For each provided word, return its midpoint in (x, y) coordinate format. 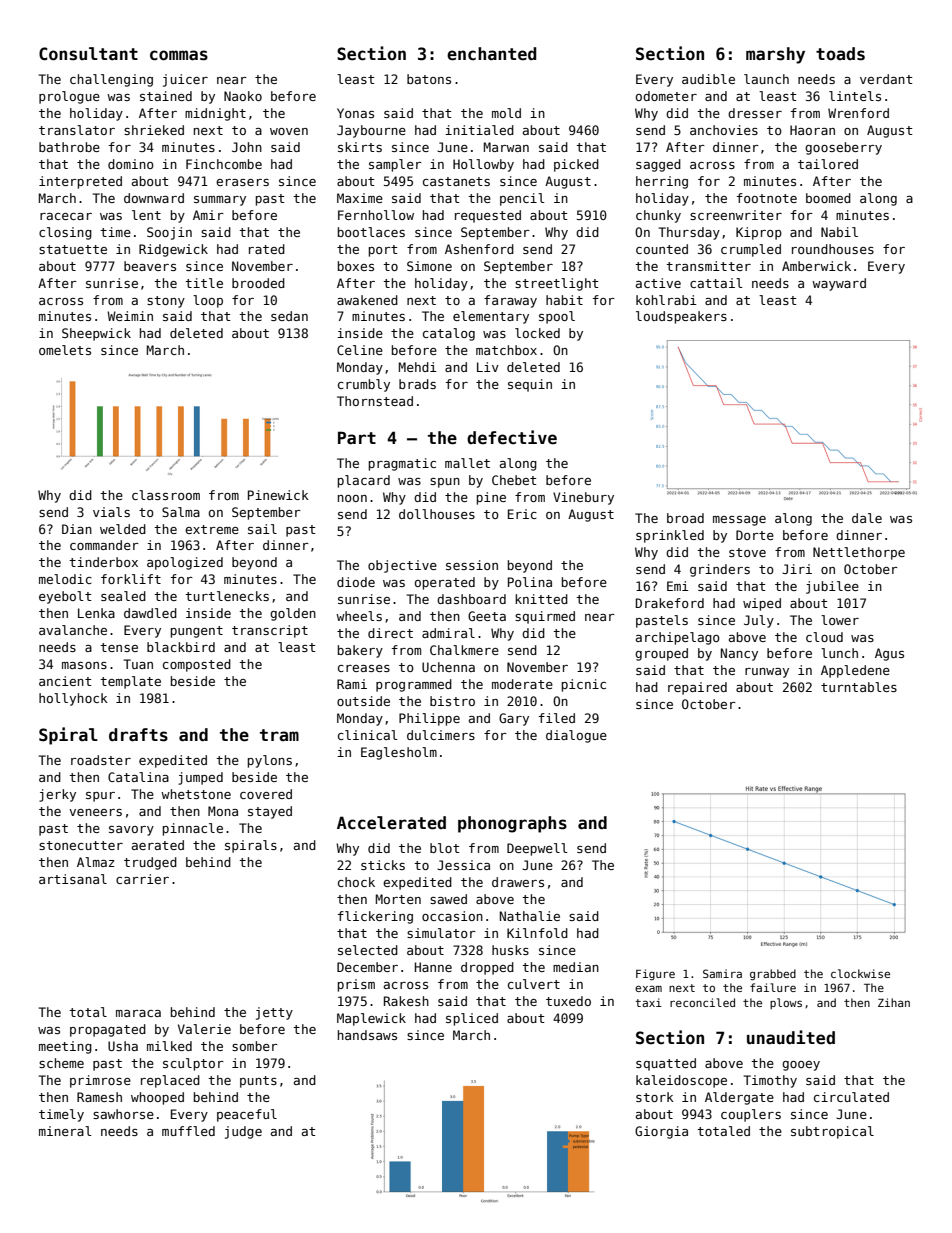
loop (208, 301)
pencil (522, 199)
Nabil (839, 232)
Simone (429, 266)
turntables (859, 687)
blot (444, 848)
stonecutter (81, 845)
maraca (138, 1013)
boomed (828, 198)
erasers (242, 182)
